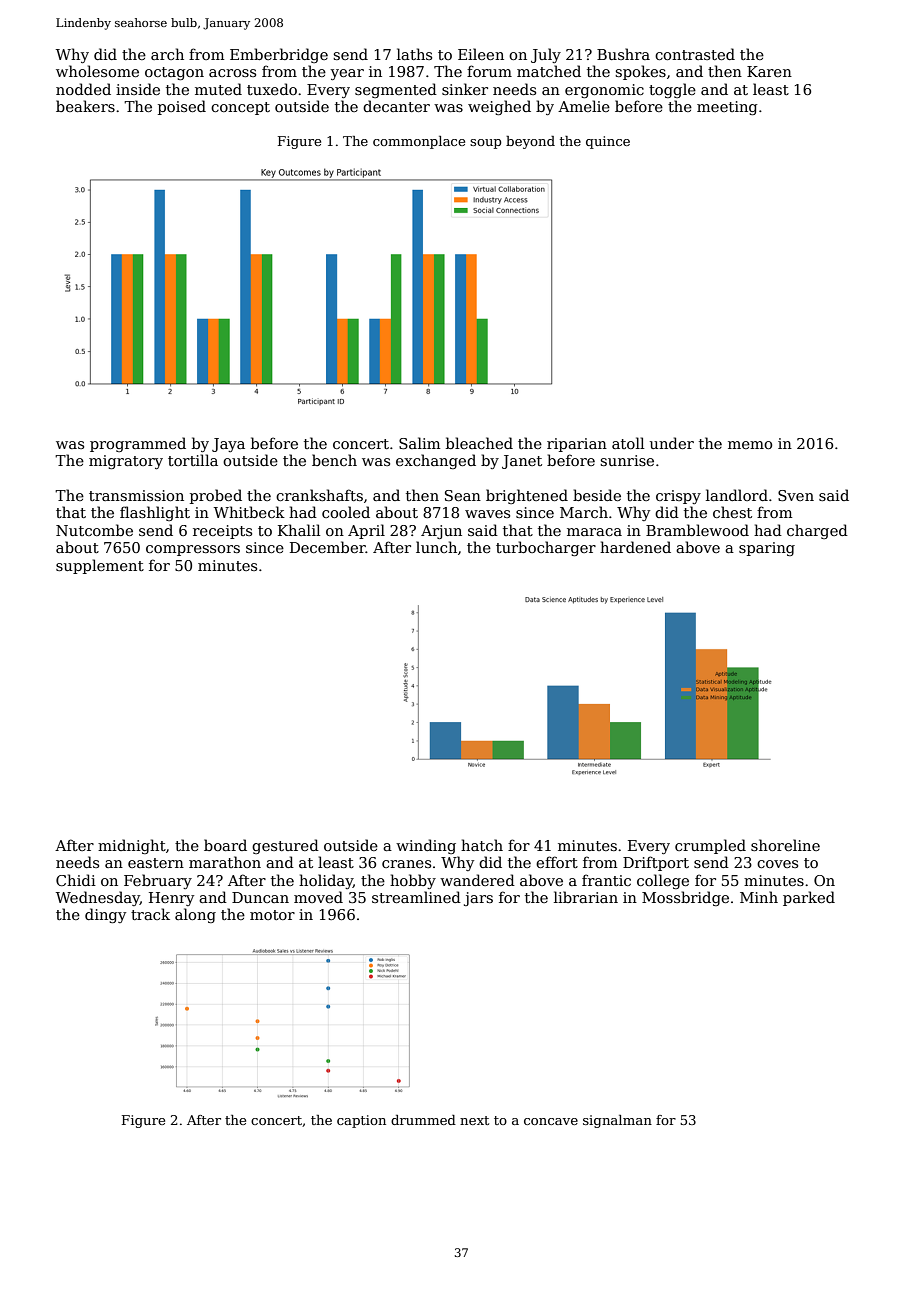  I want to click on contrasted, so click(695, 54).
